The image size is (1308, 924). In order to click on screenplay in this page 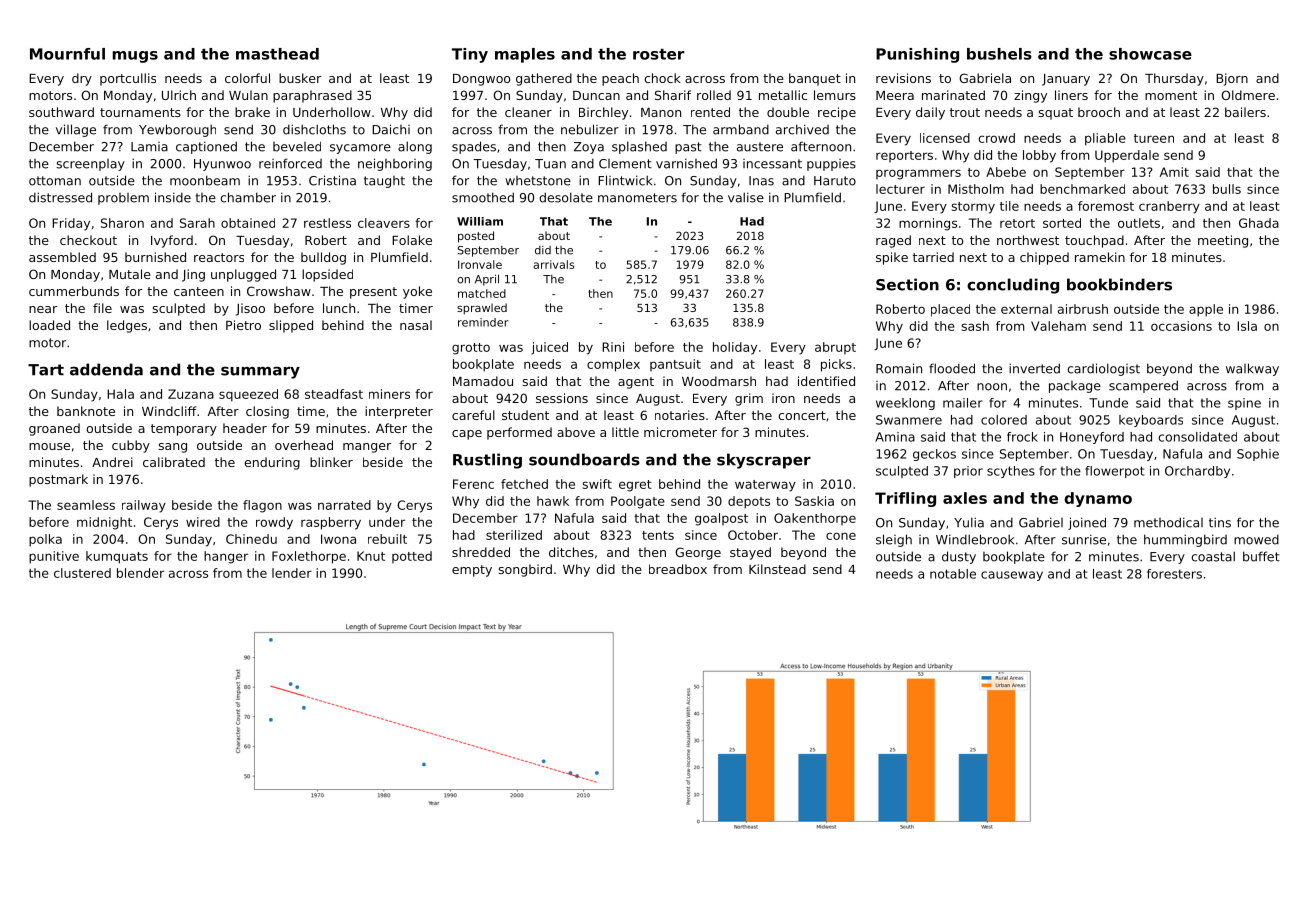, I will do `click(90, 165)`.
